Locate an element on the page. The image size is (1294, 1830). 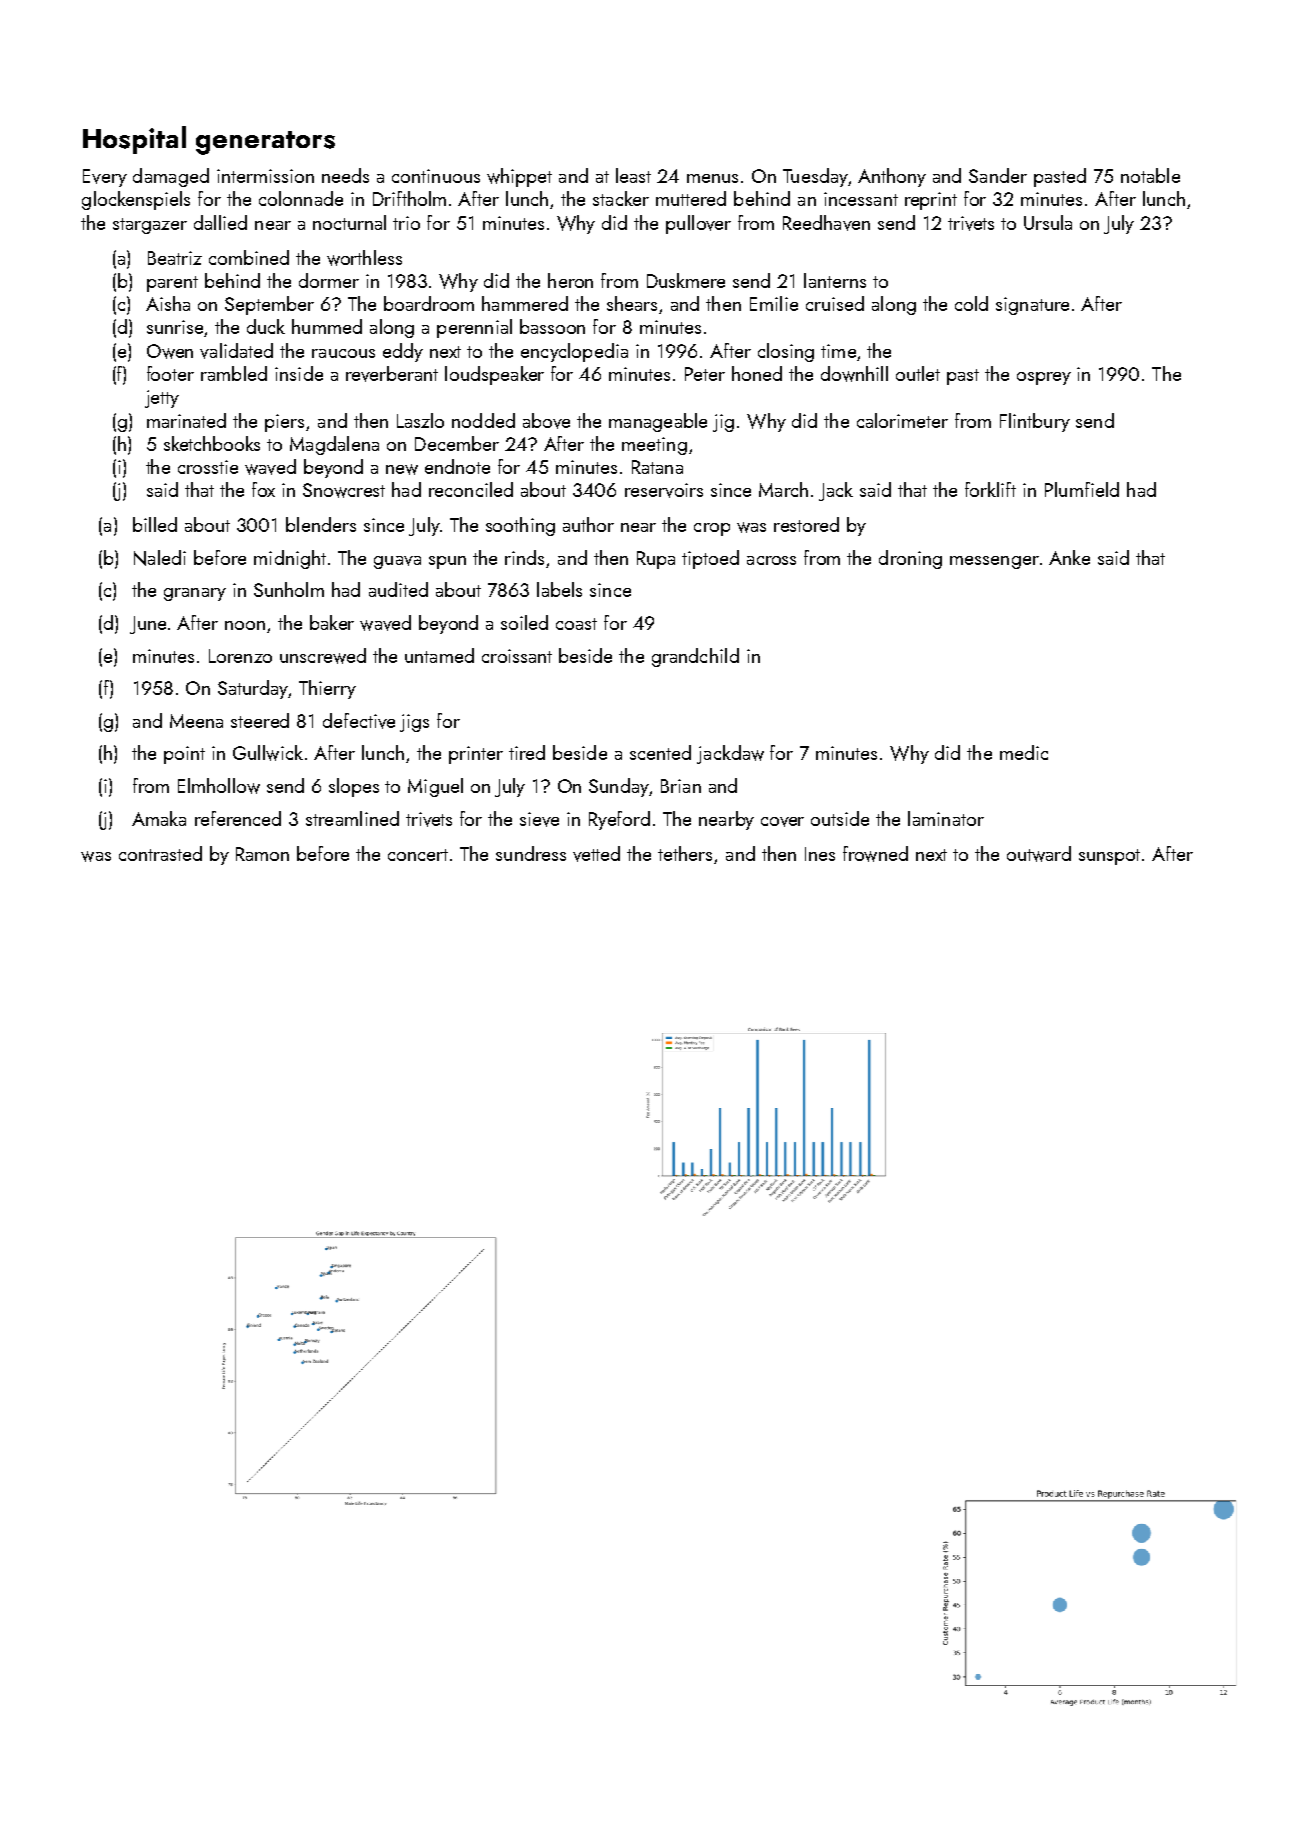
contrasted is located at coordinates (160, 853).
